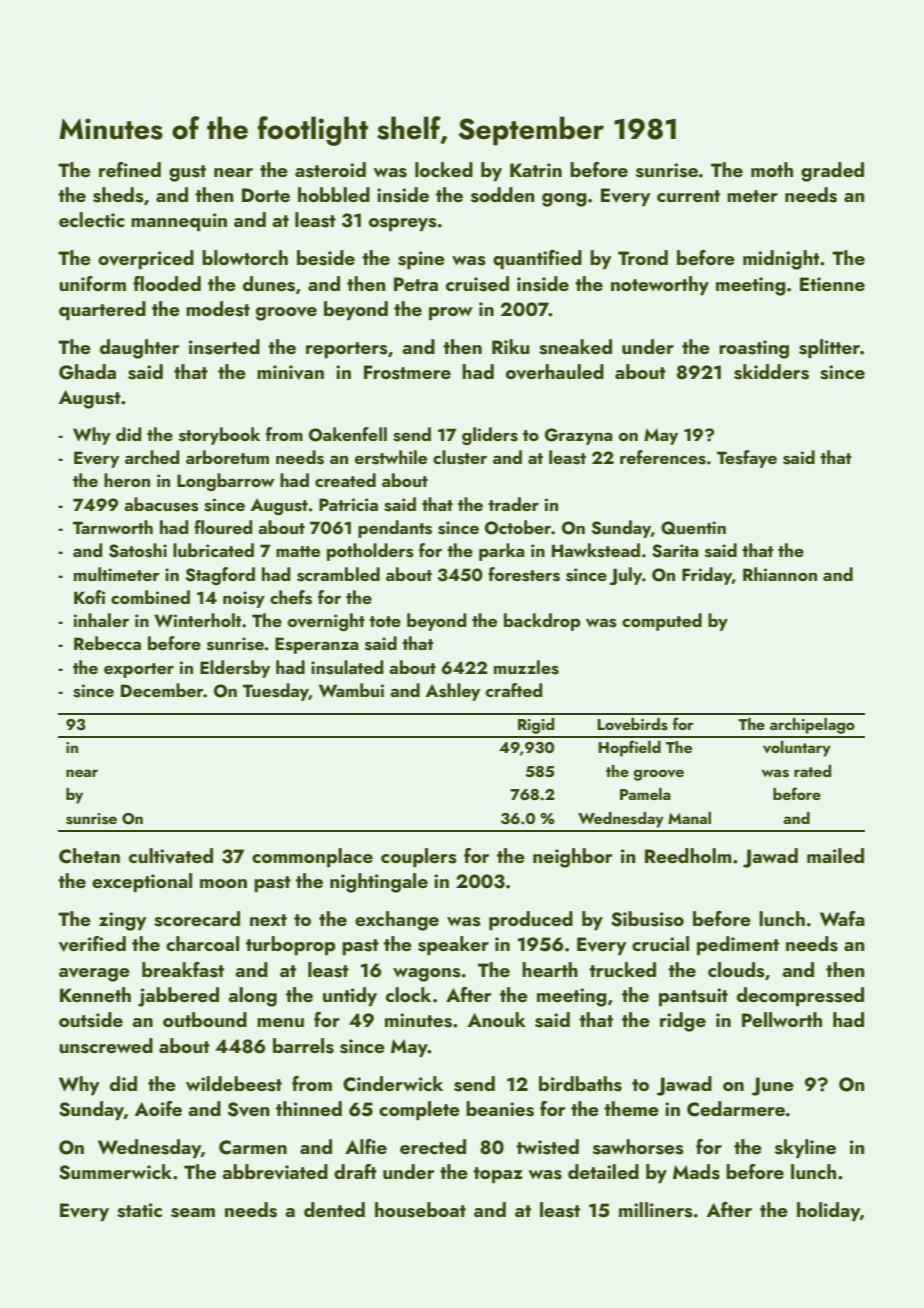 The image size is (924, 1308). I want to click on refined, so click(130, 169).
